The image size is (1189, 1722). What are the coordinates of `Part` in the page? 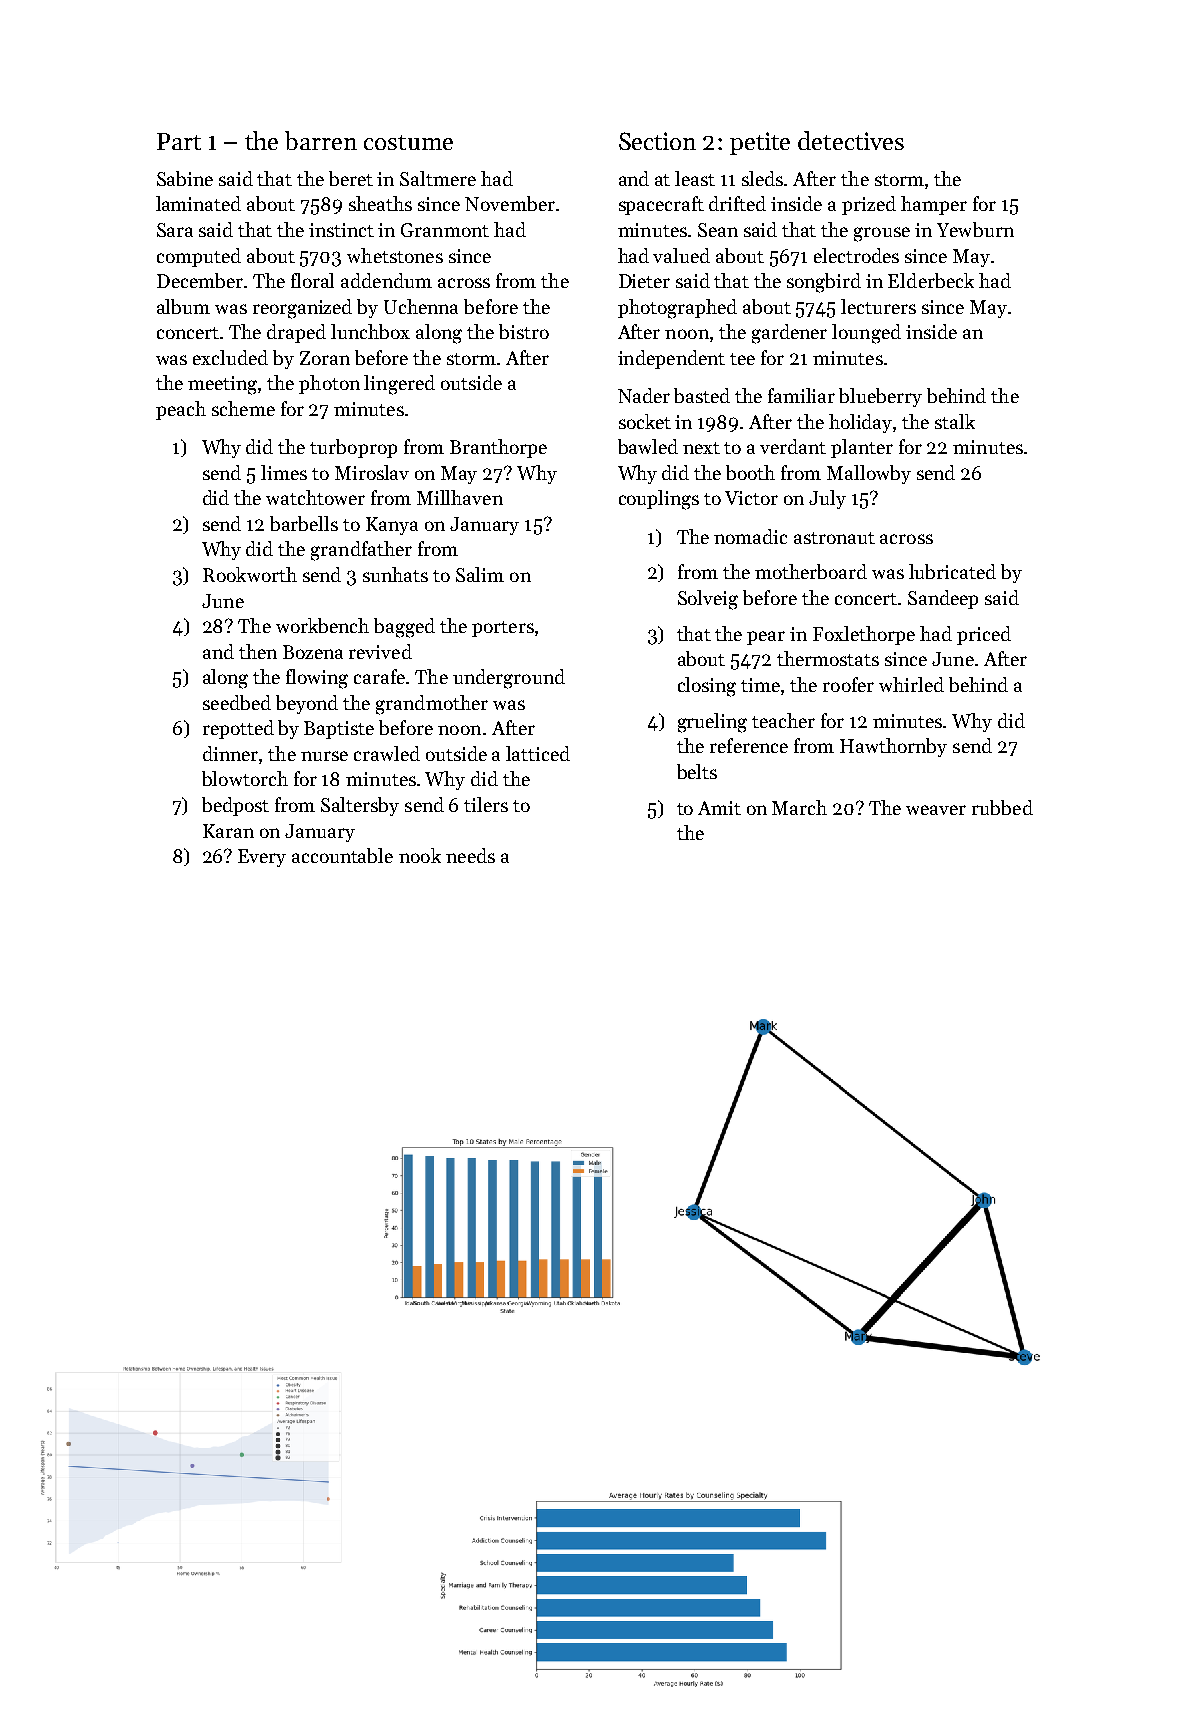 It's located at (179, 141).
